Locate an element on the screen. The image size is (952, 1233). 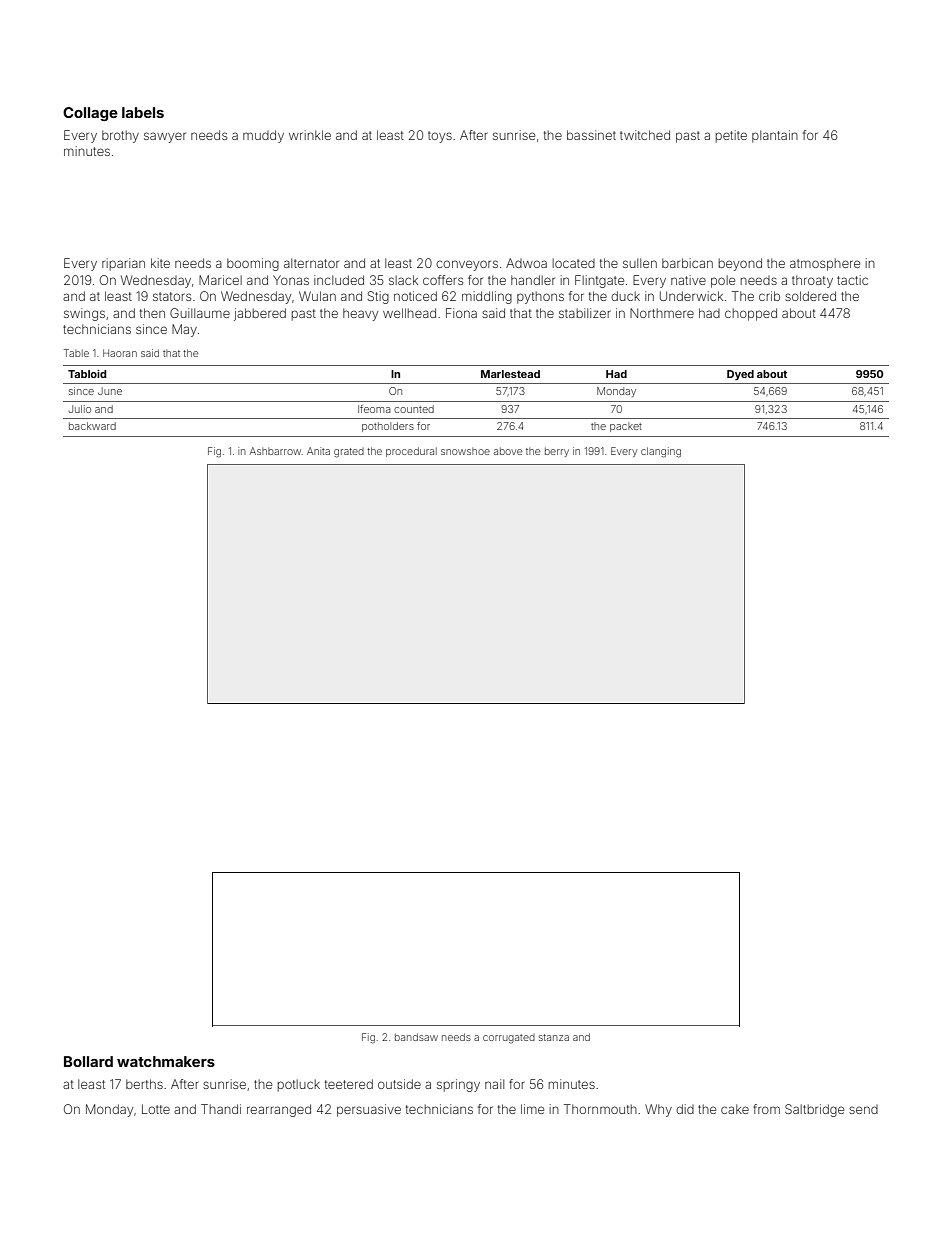
twitched is located at coordinates (645, 135).
